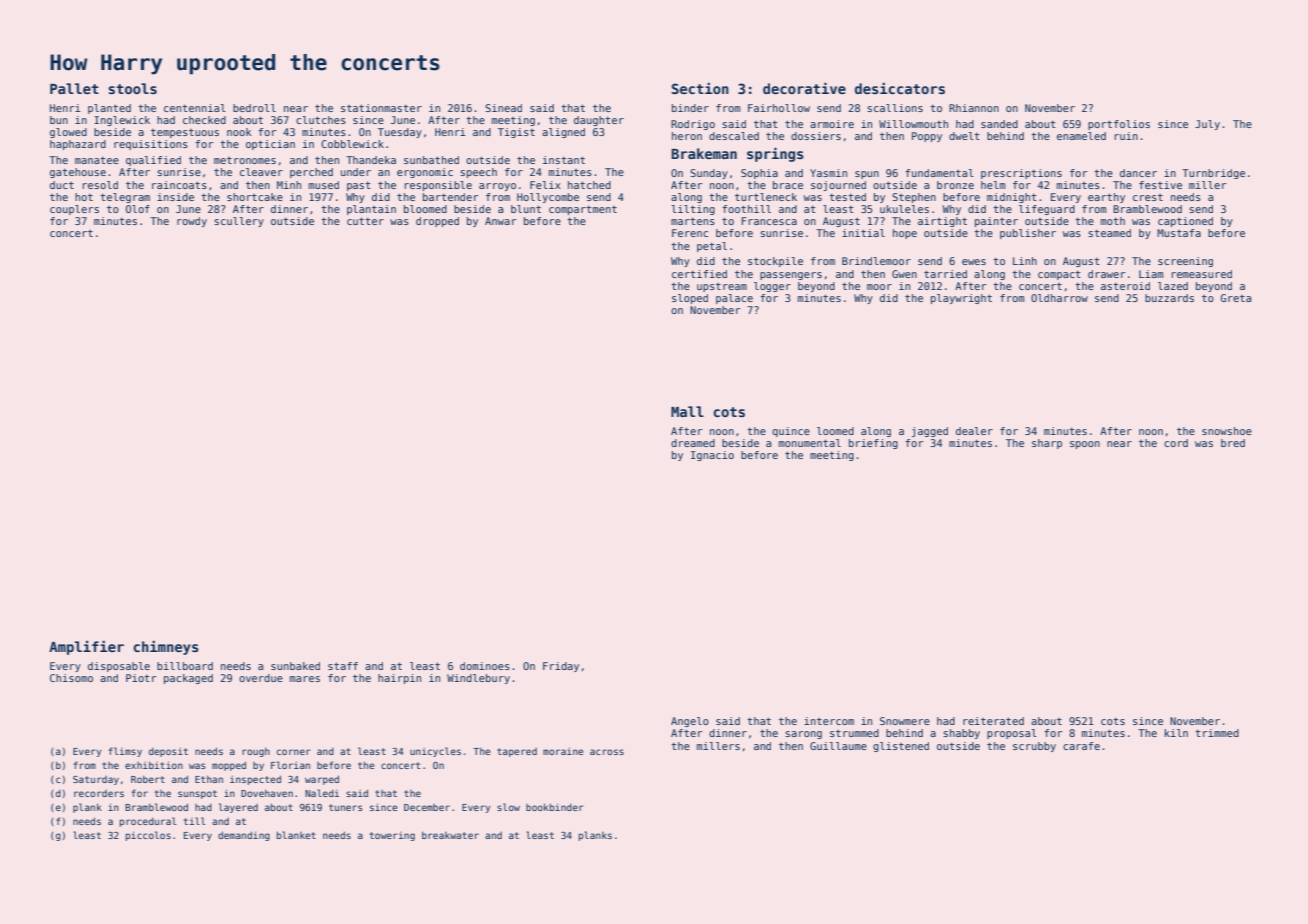 Image resolution: width=1308 pixels, height=924 pixels. What do you see at coordinates (1207, 125) in the screenshot?
I see `July` at bounding box center [1207, 125].
